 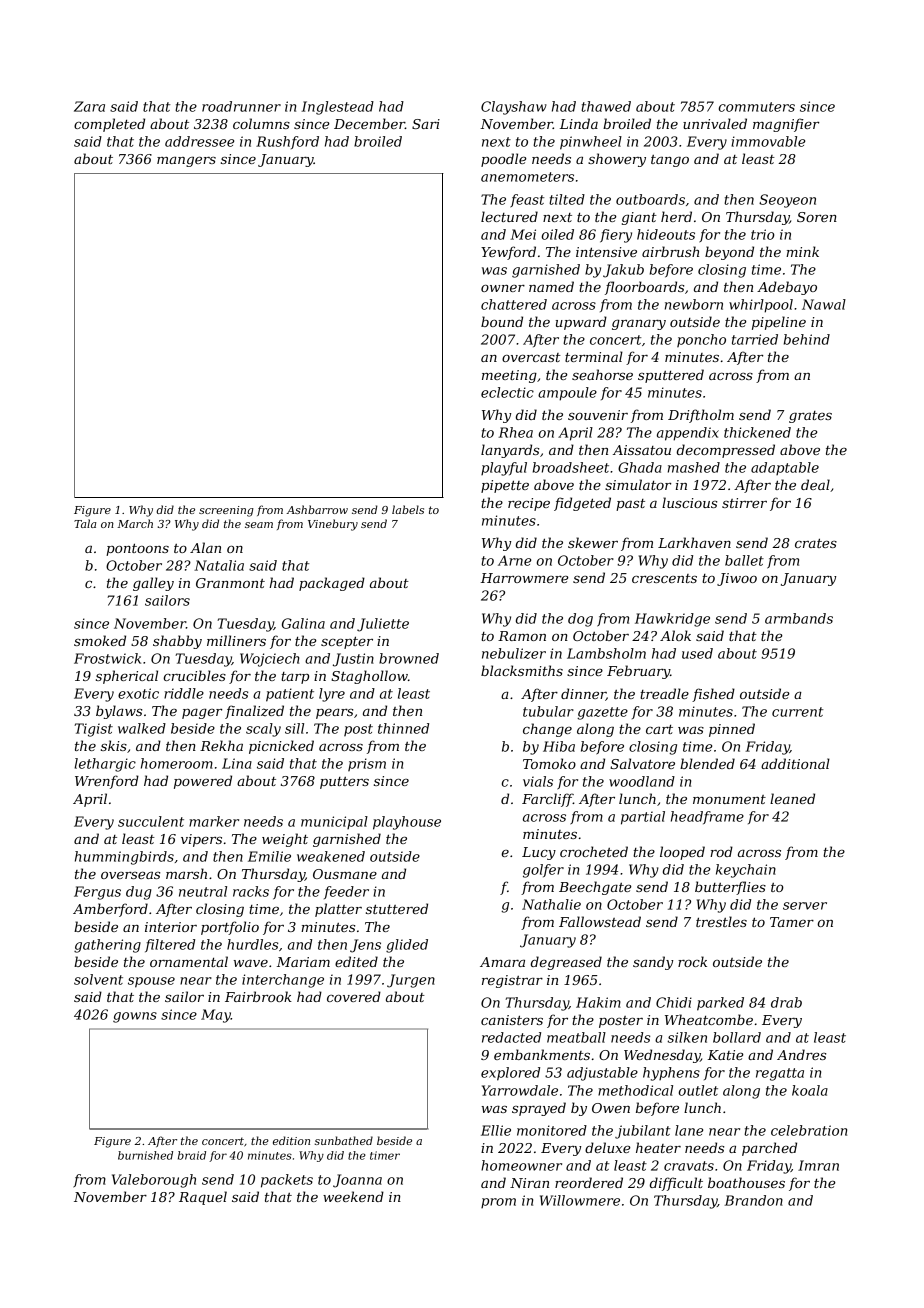 I want to click on screening, so click(x=226, y=511).
